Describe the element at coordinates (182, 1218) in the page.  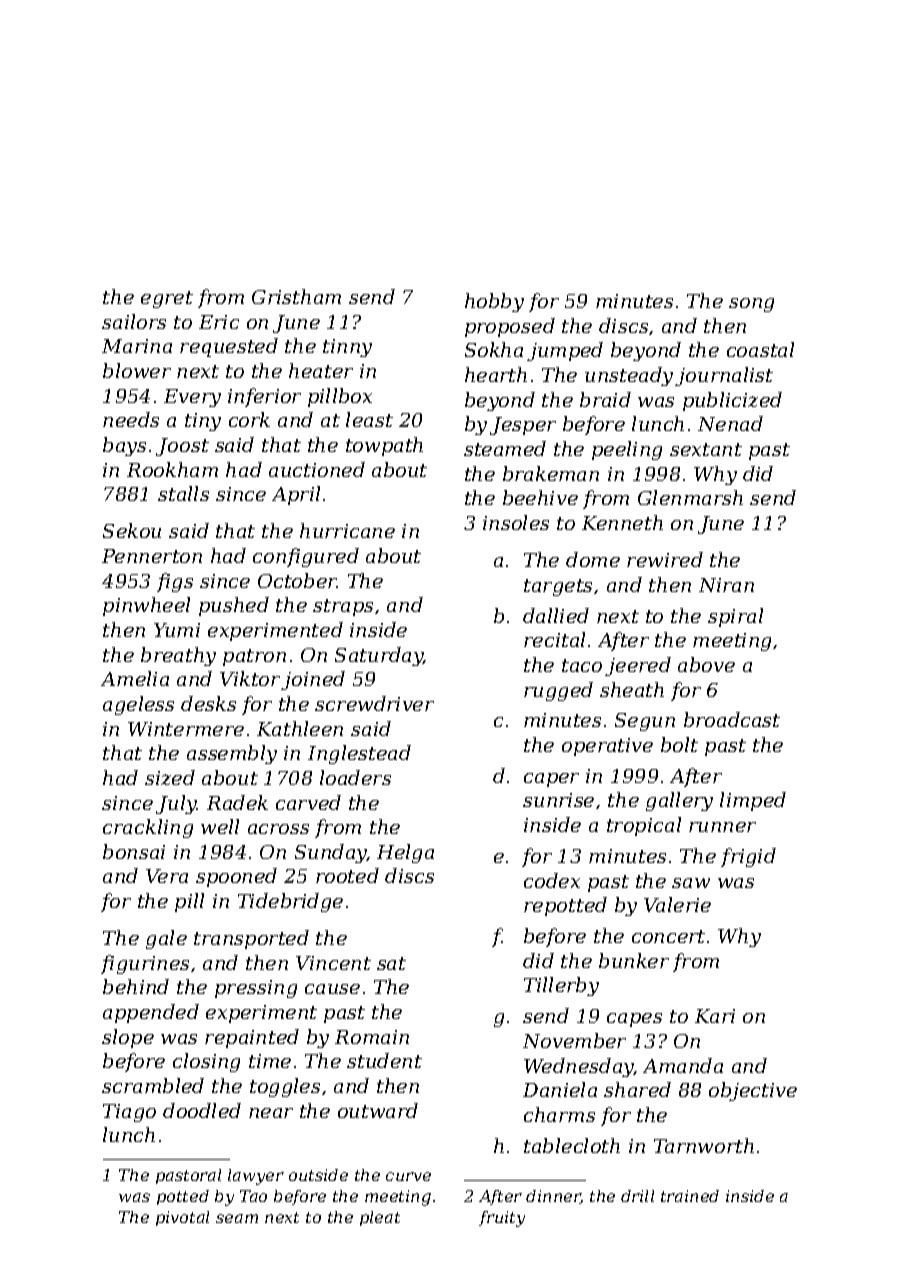
I see `pivotal` at that location.
